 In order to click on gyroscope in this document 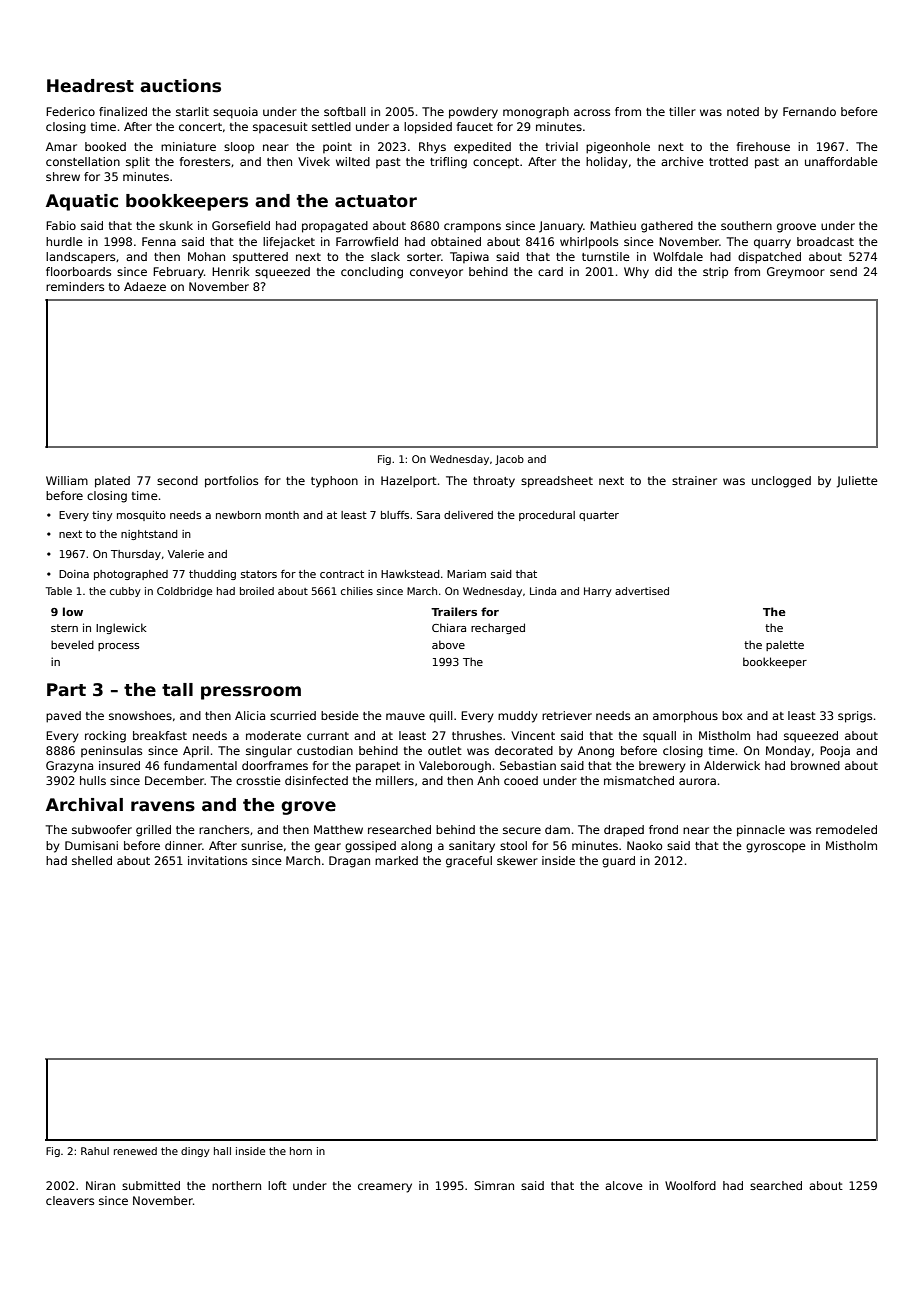, I will do `click(776, 848)`.
